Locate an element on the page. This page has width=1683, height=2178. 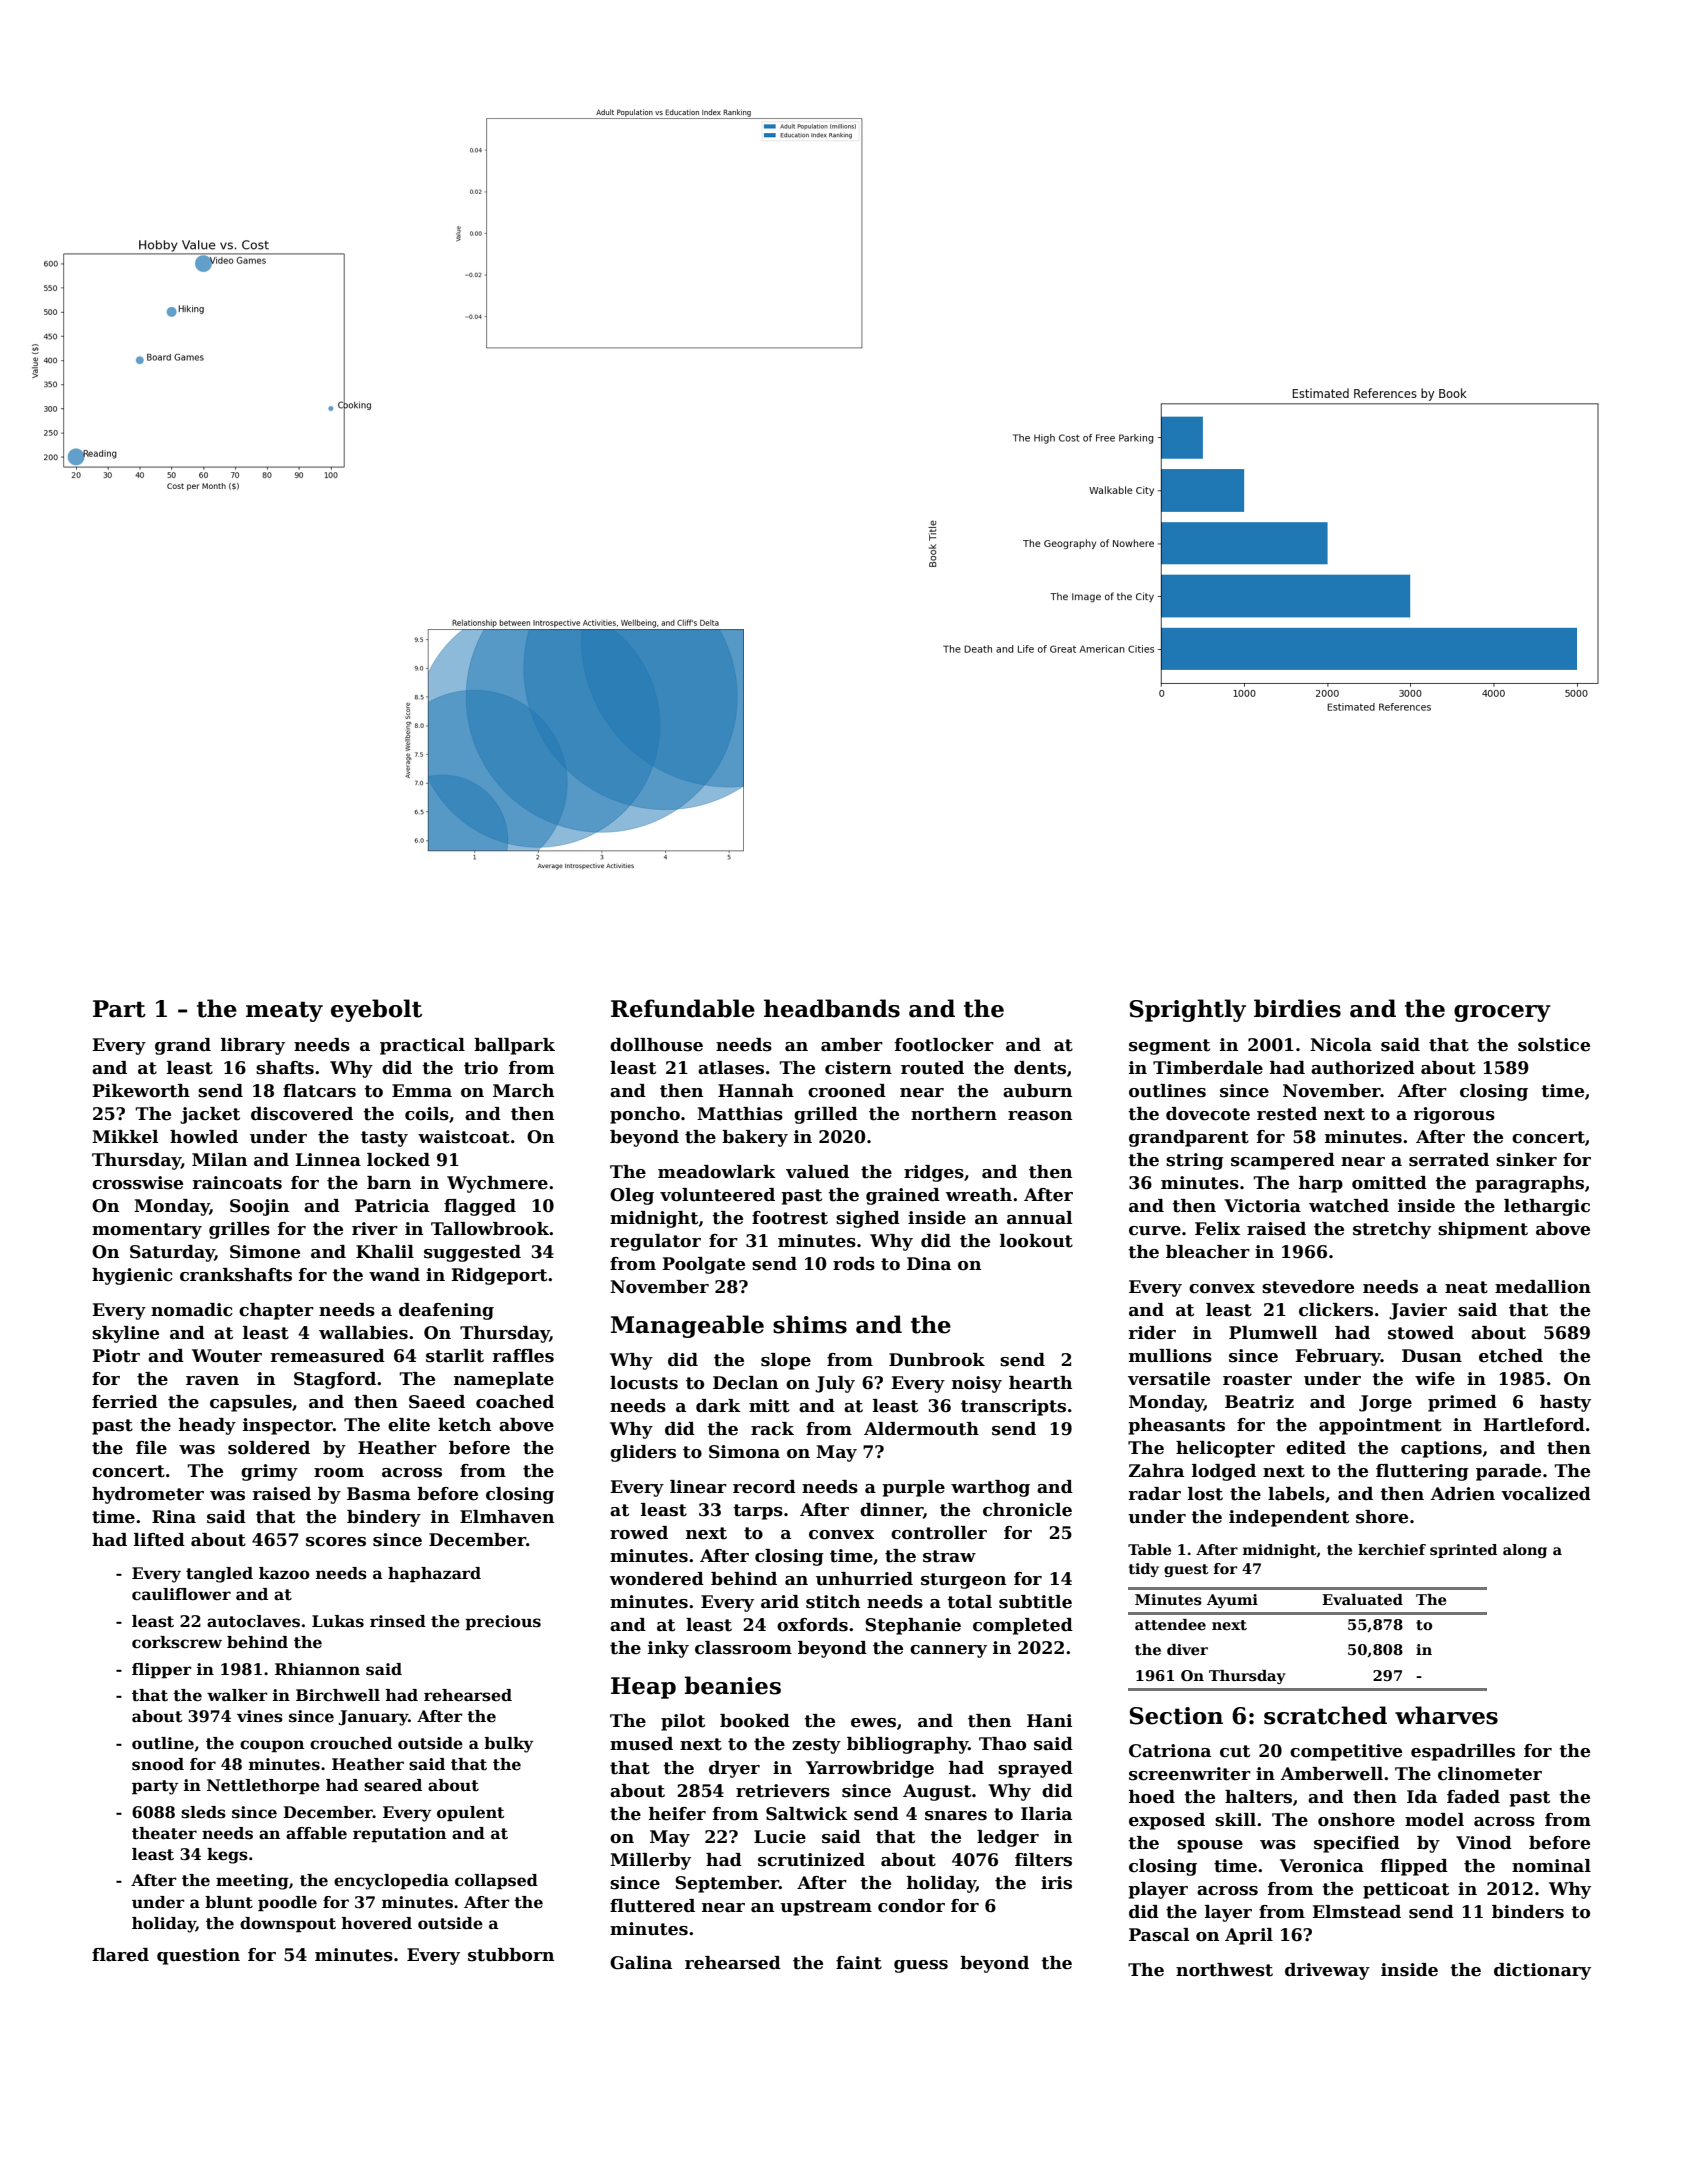
meaty is located at coordinates (284, 1011).
